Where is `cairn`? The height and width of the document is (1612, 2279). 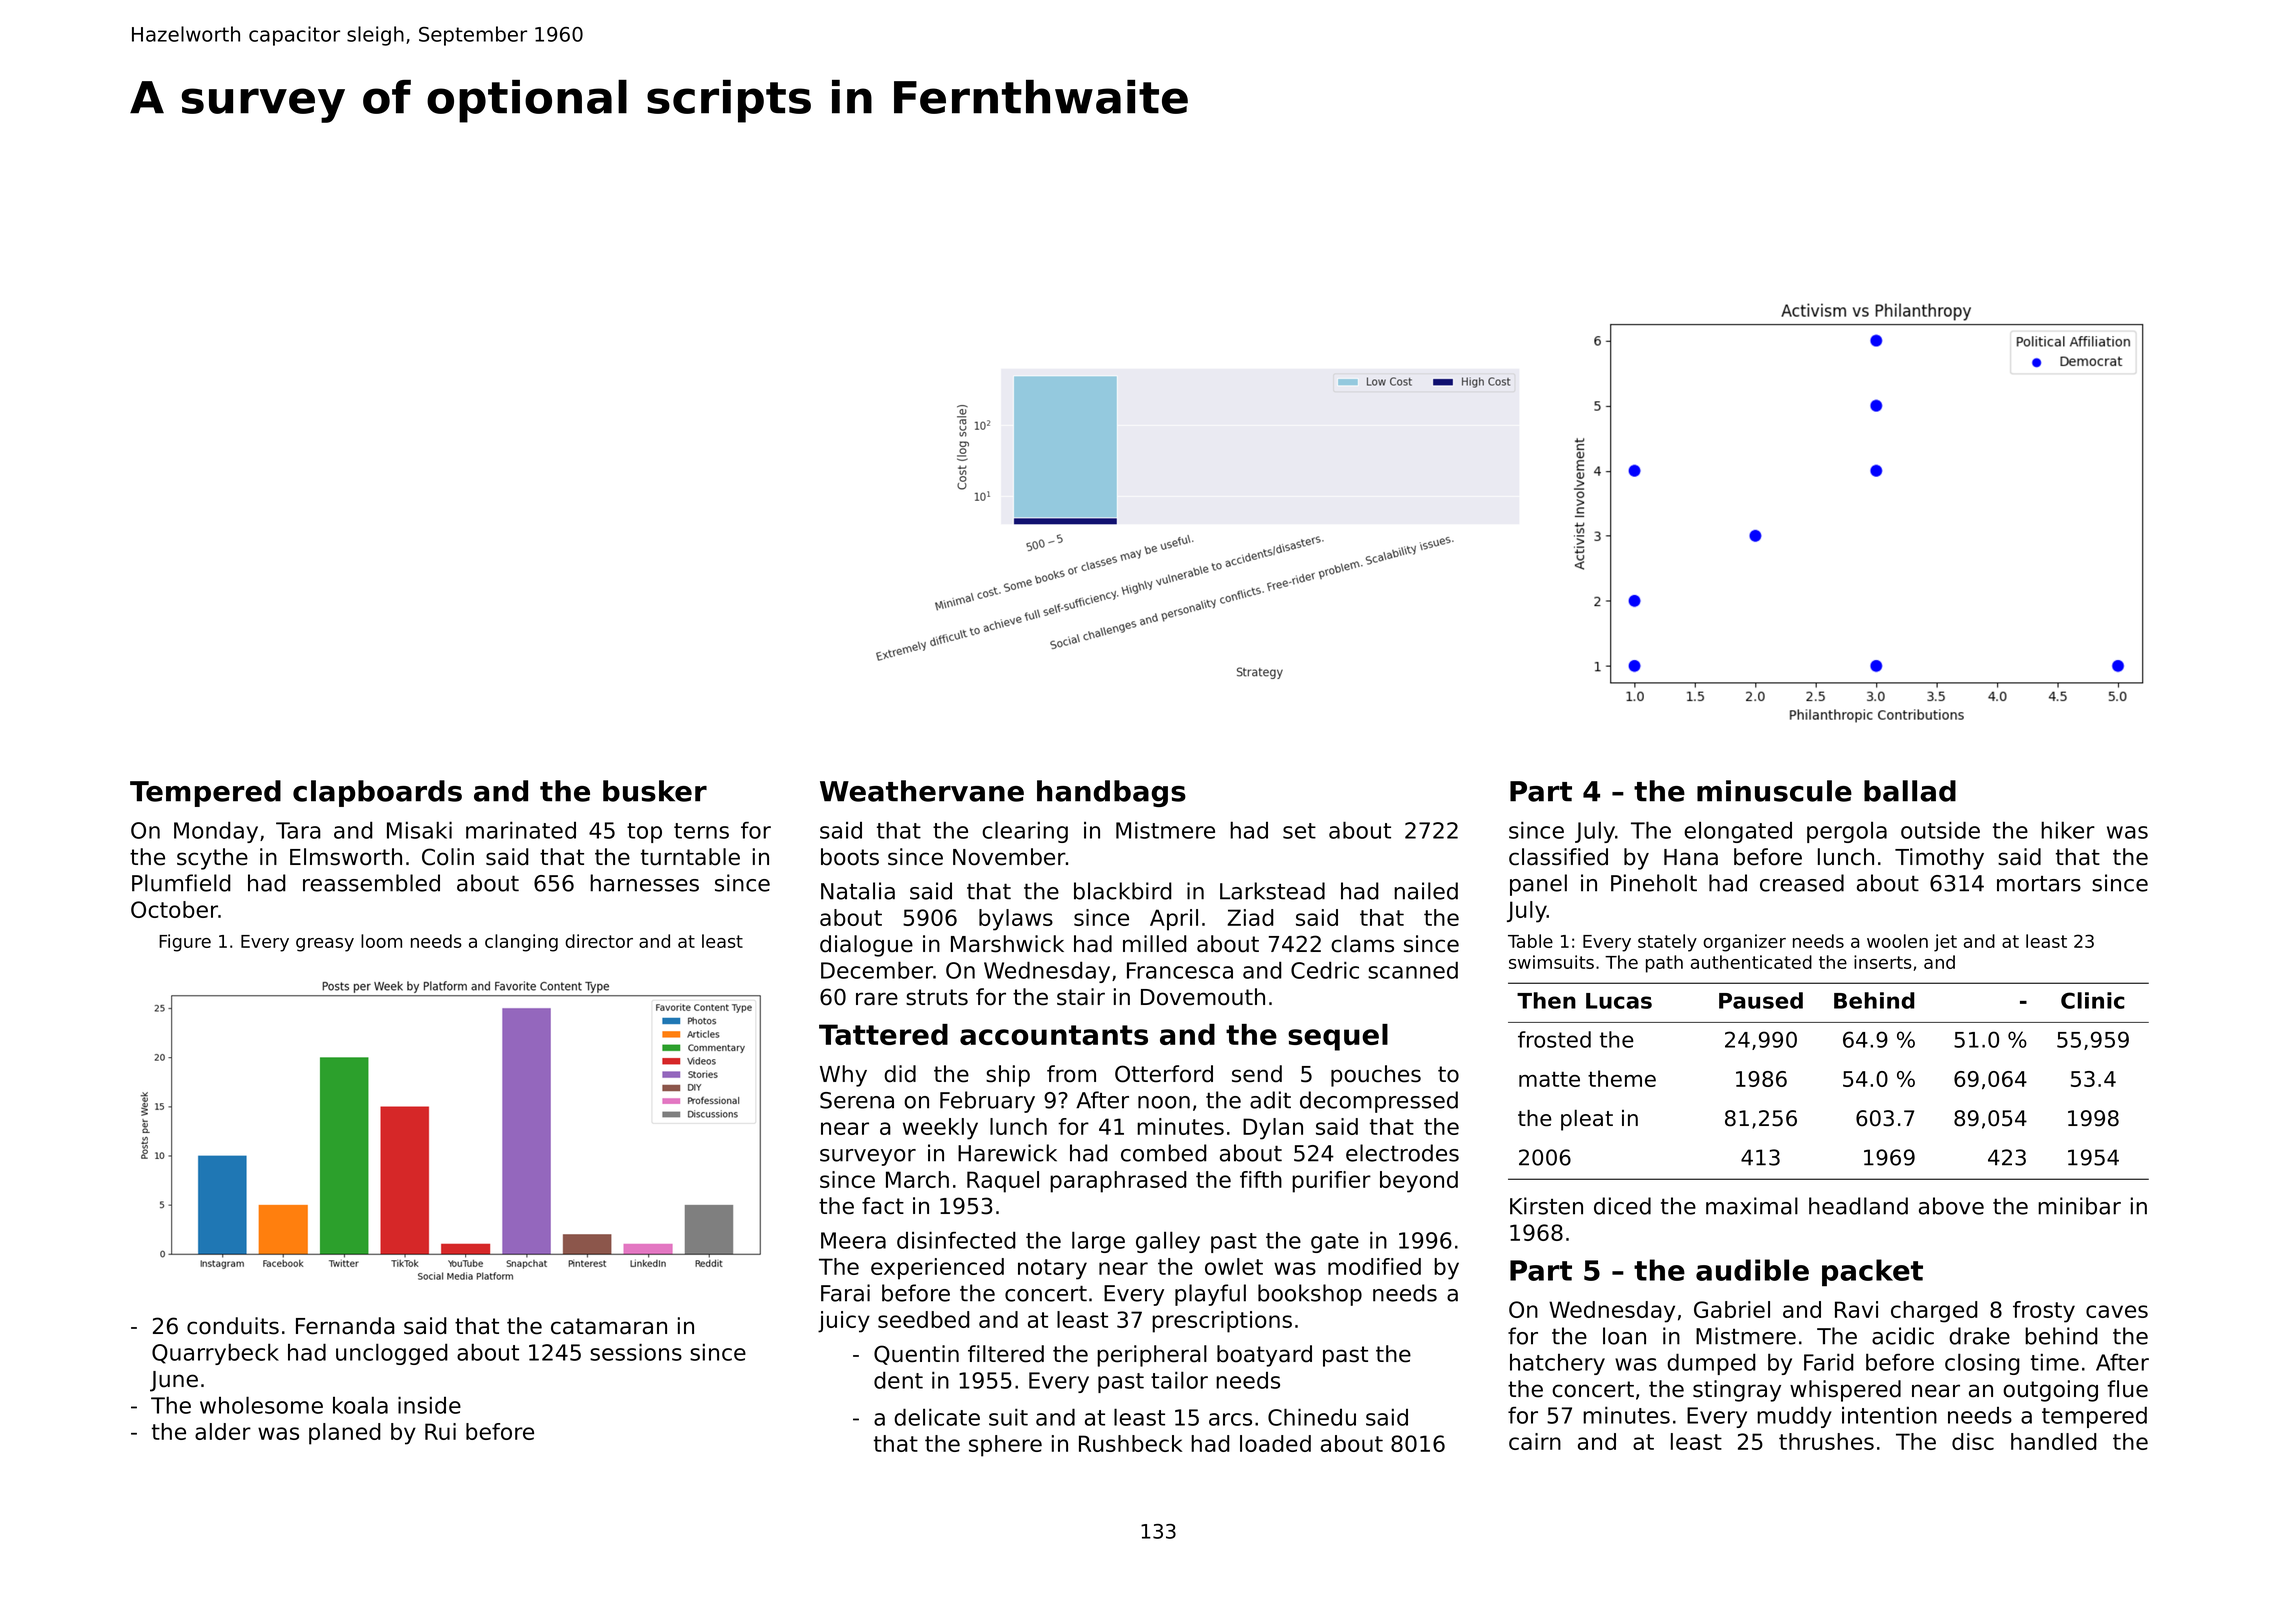 cairn is located at coordinates (1535, 1441).
